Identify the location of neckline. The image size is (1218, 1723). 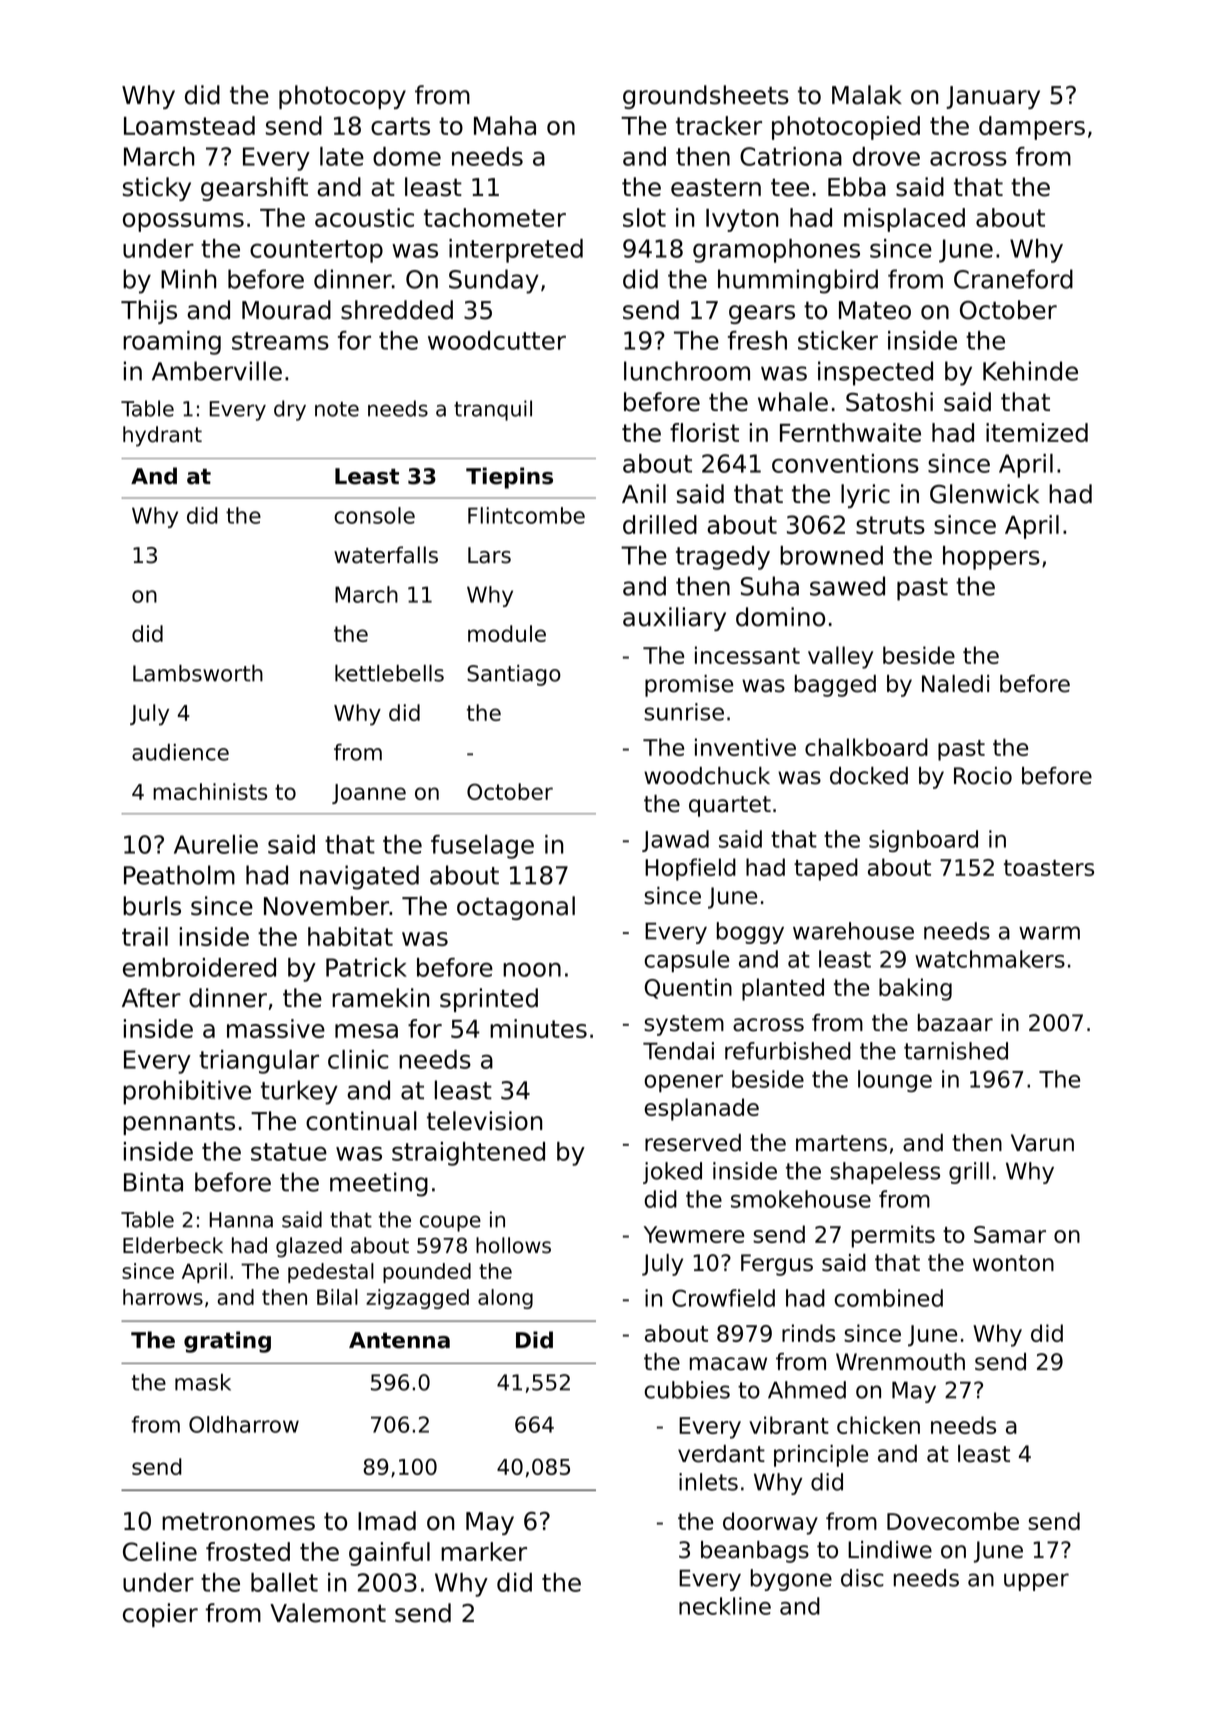
(725, 1606).
